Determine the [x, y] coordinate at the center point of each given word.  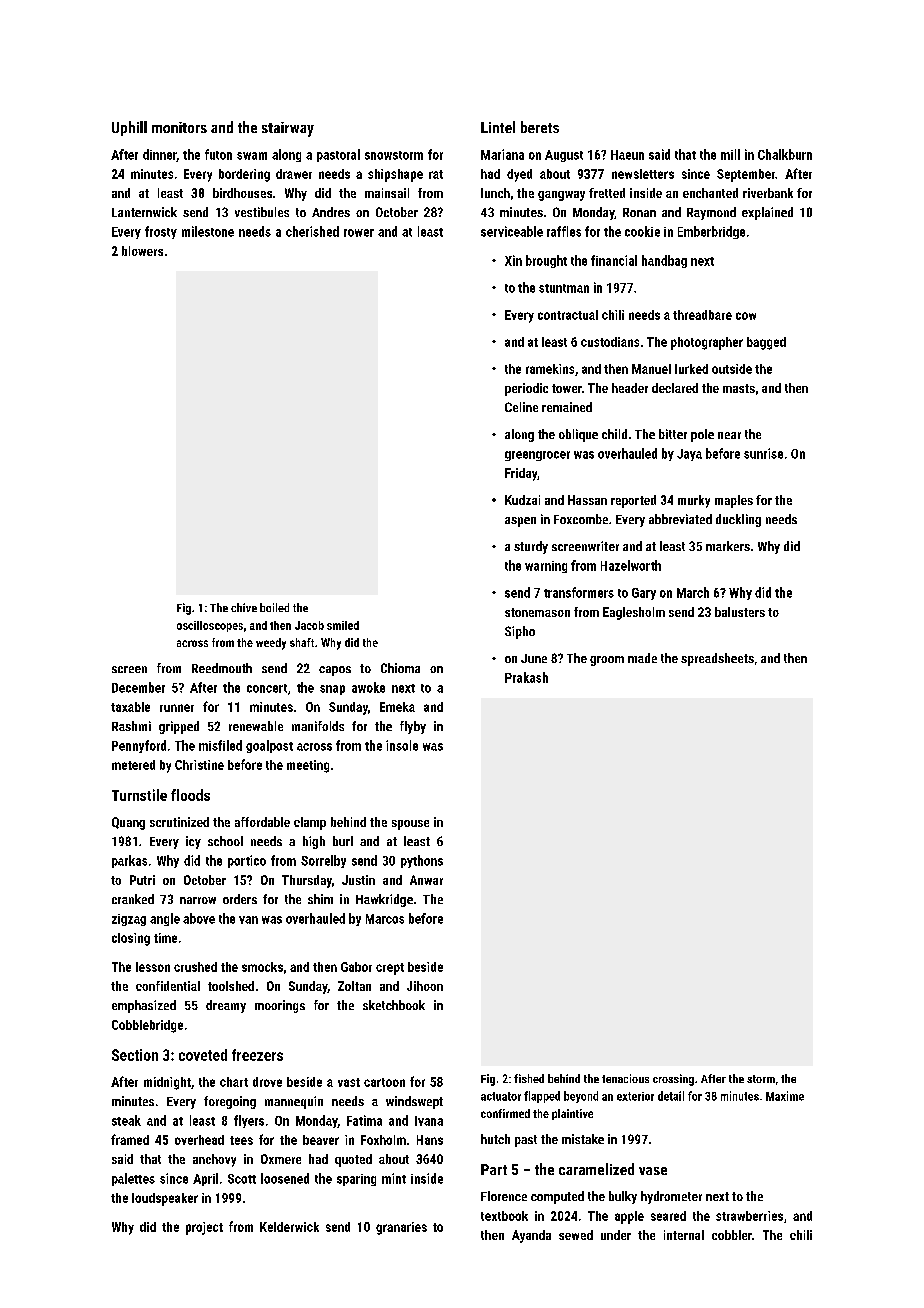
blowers [142, 251]
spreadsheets [717, 659]
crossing [673, 1080]
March [693, 592]
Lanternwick [144, 212]
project [204, 1228]
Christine [199, 765]
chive [244, 607]
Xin [513, 260]
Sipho [520, 632]
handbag [664, 261]
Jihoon [425, 986]
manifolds [318, 726]
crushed [195, 967]
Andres [331, 212]
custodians [610, 342]
